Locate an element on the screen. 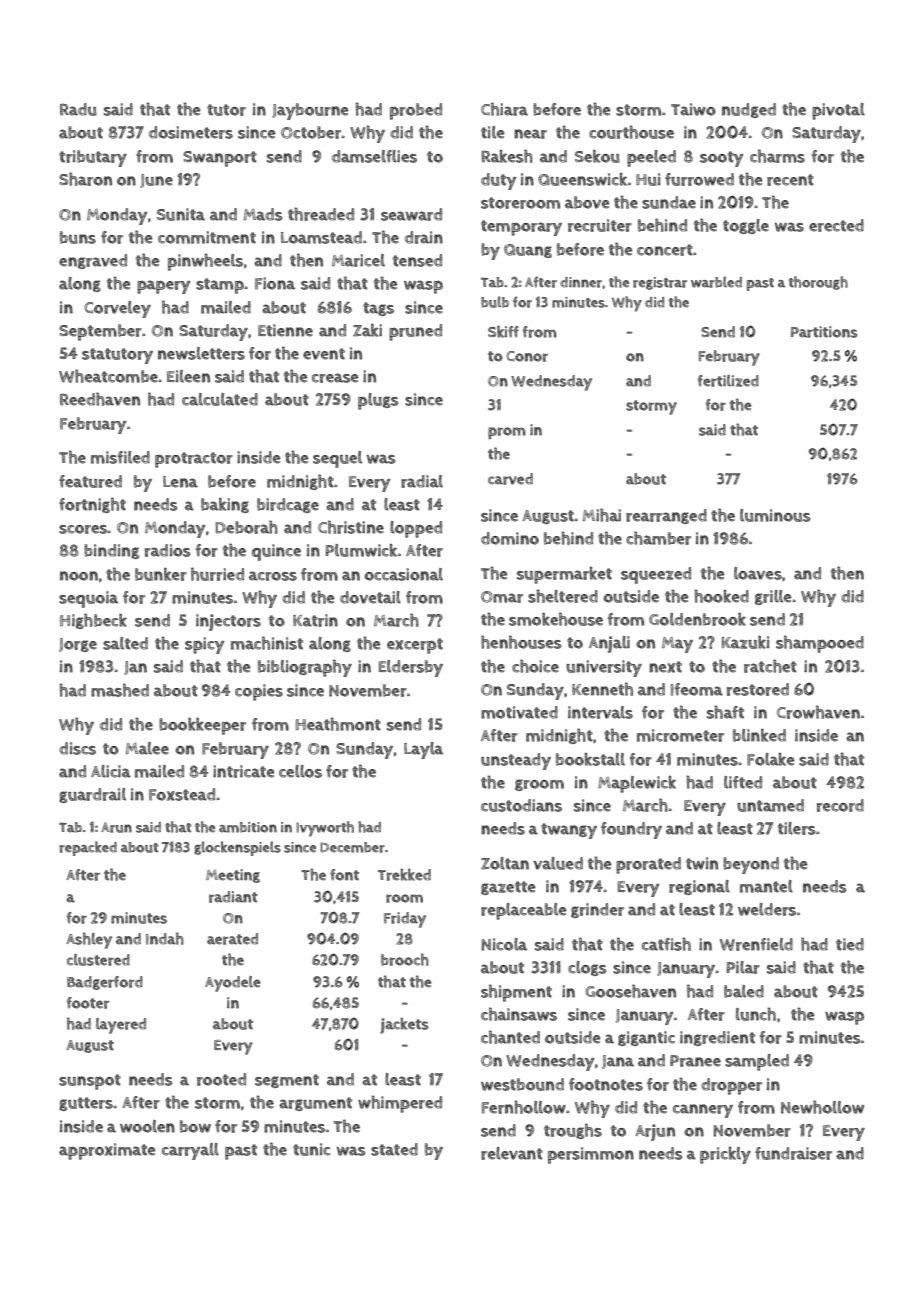 This screenshot has width=924, height=1311. Conor is located at coordinates (527, 356).
